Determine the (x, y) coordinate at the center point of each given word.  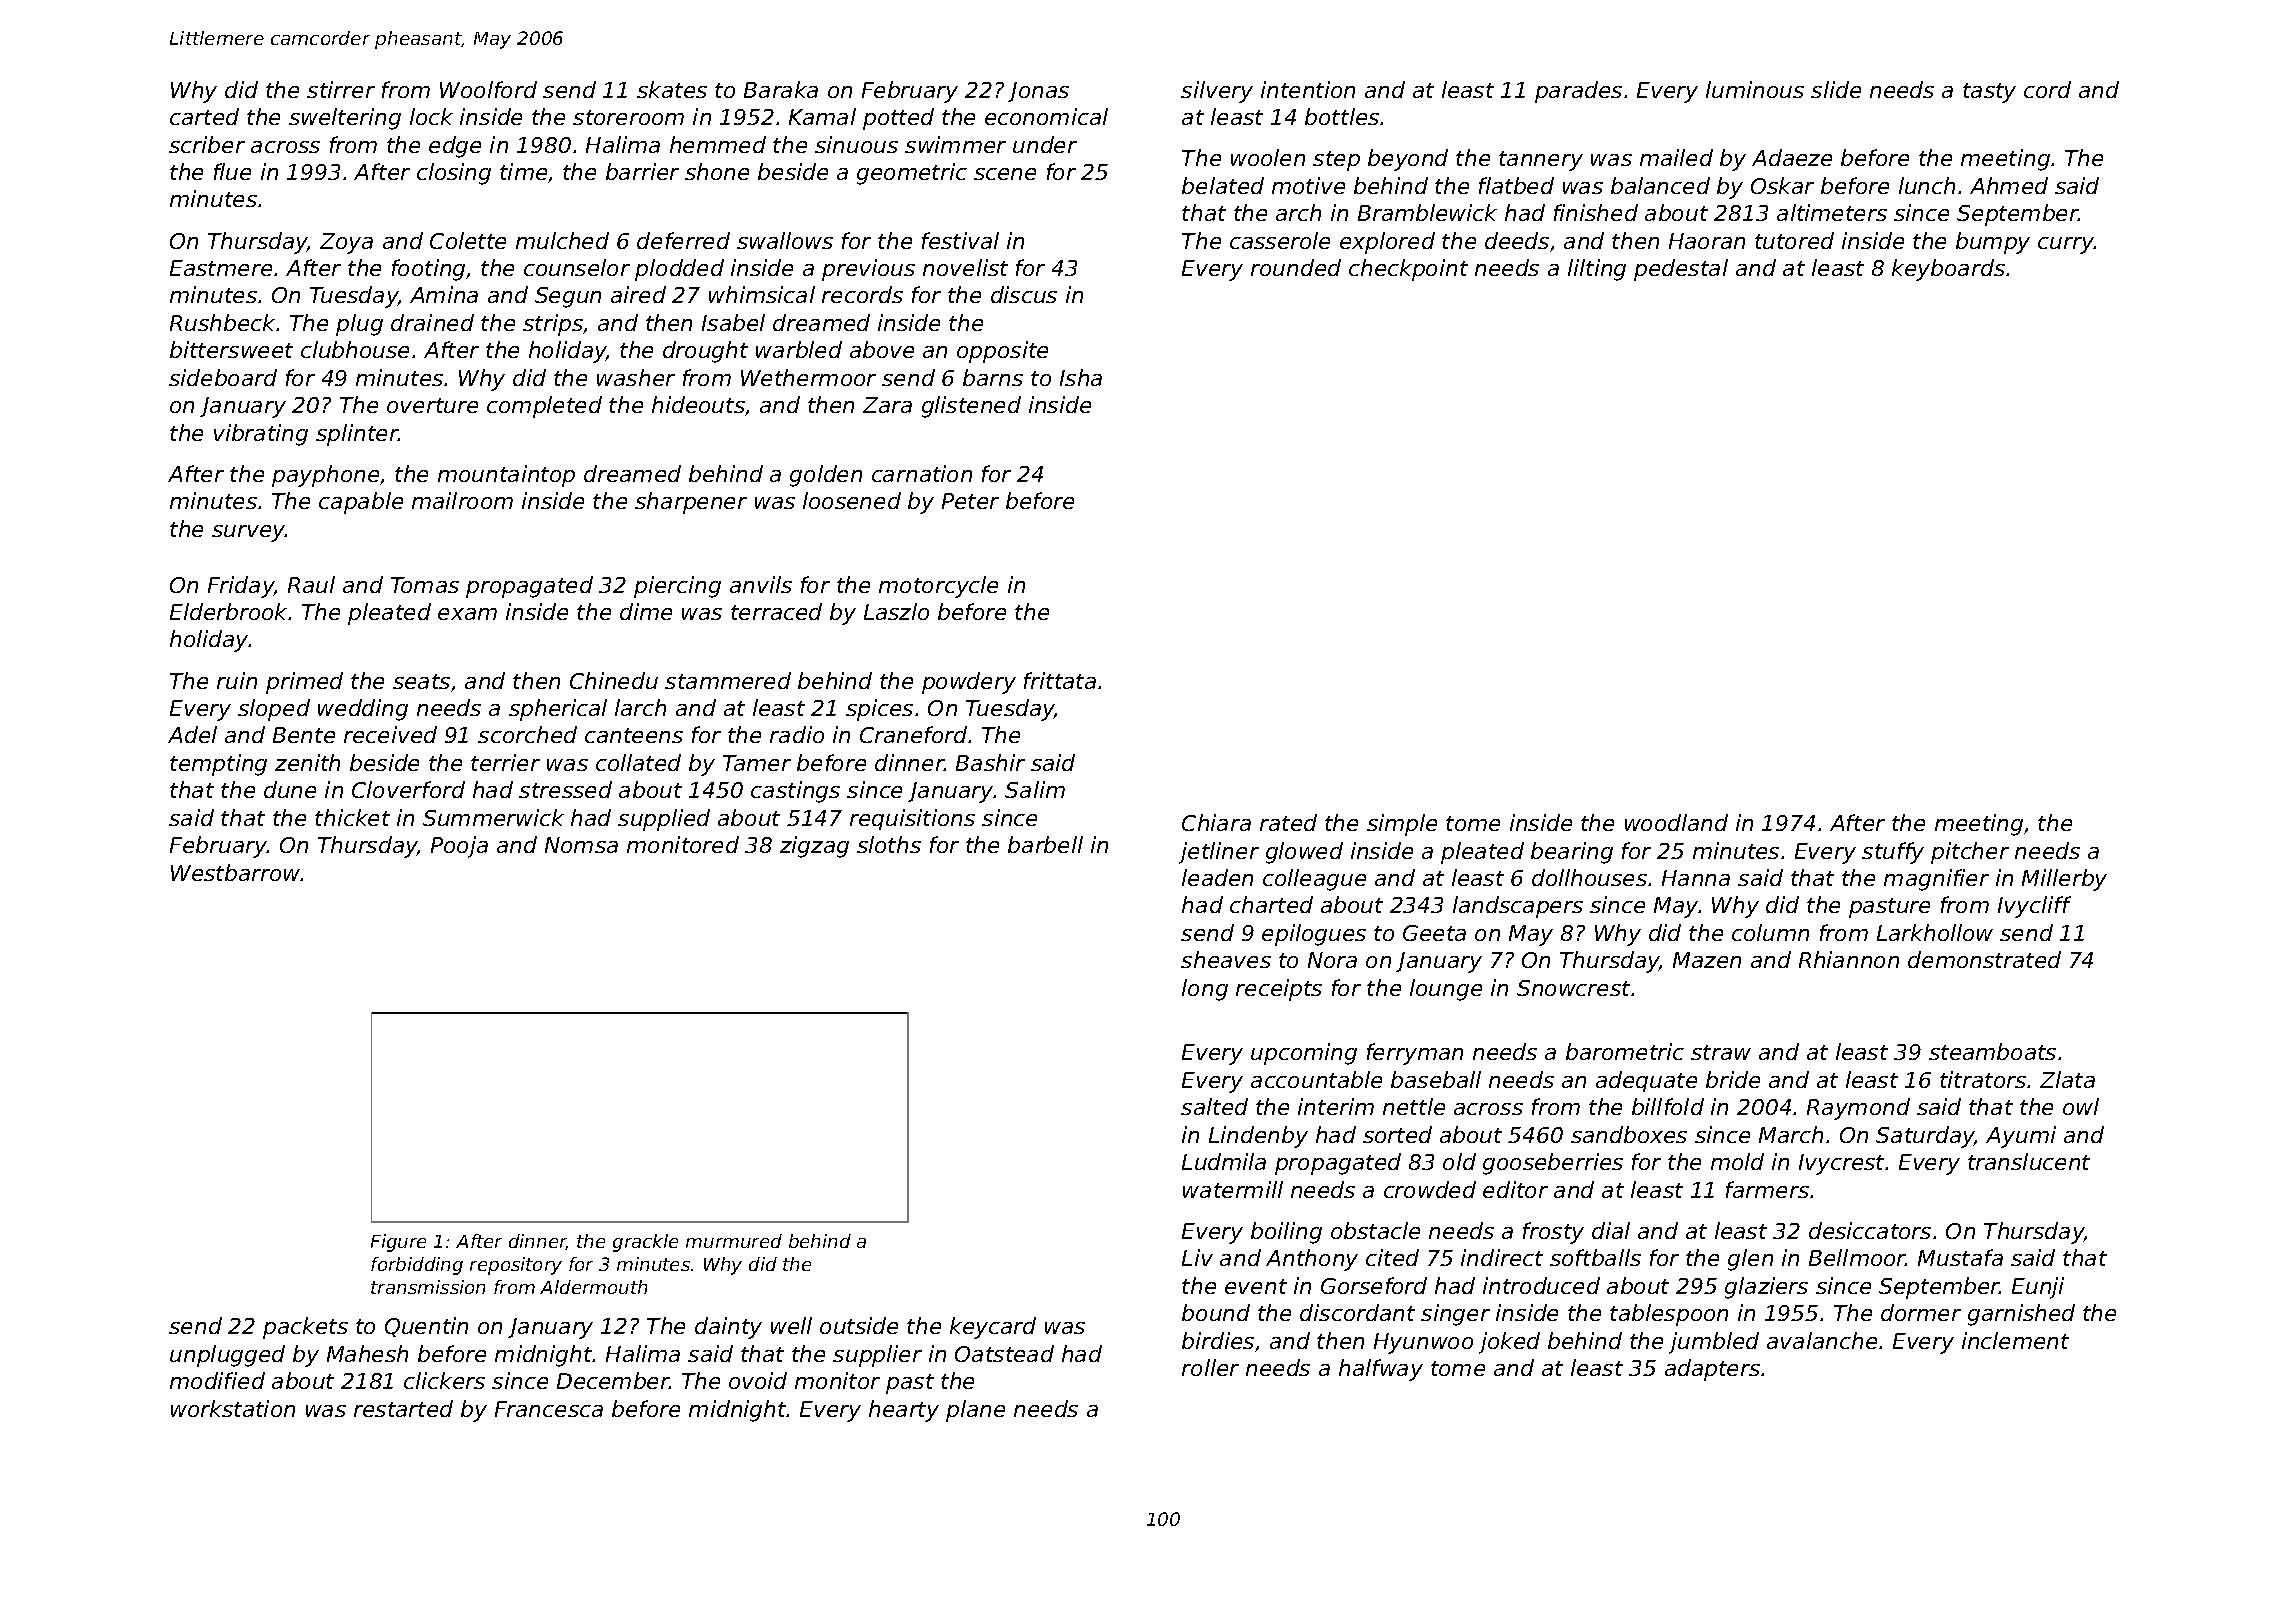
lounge (1446, 990)
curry (2066, 245)
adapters (1712, 1370)
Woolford (488, 89)
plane (975, 1411)
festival (960, 240)
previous (868, 270)
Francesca (549, 1409)
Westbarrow (235, 872)
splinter (357, 435)
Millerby (2064, 880)
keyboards (1948, 270)
